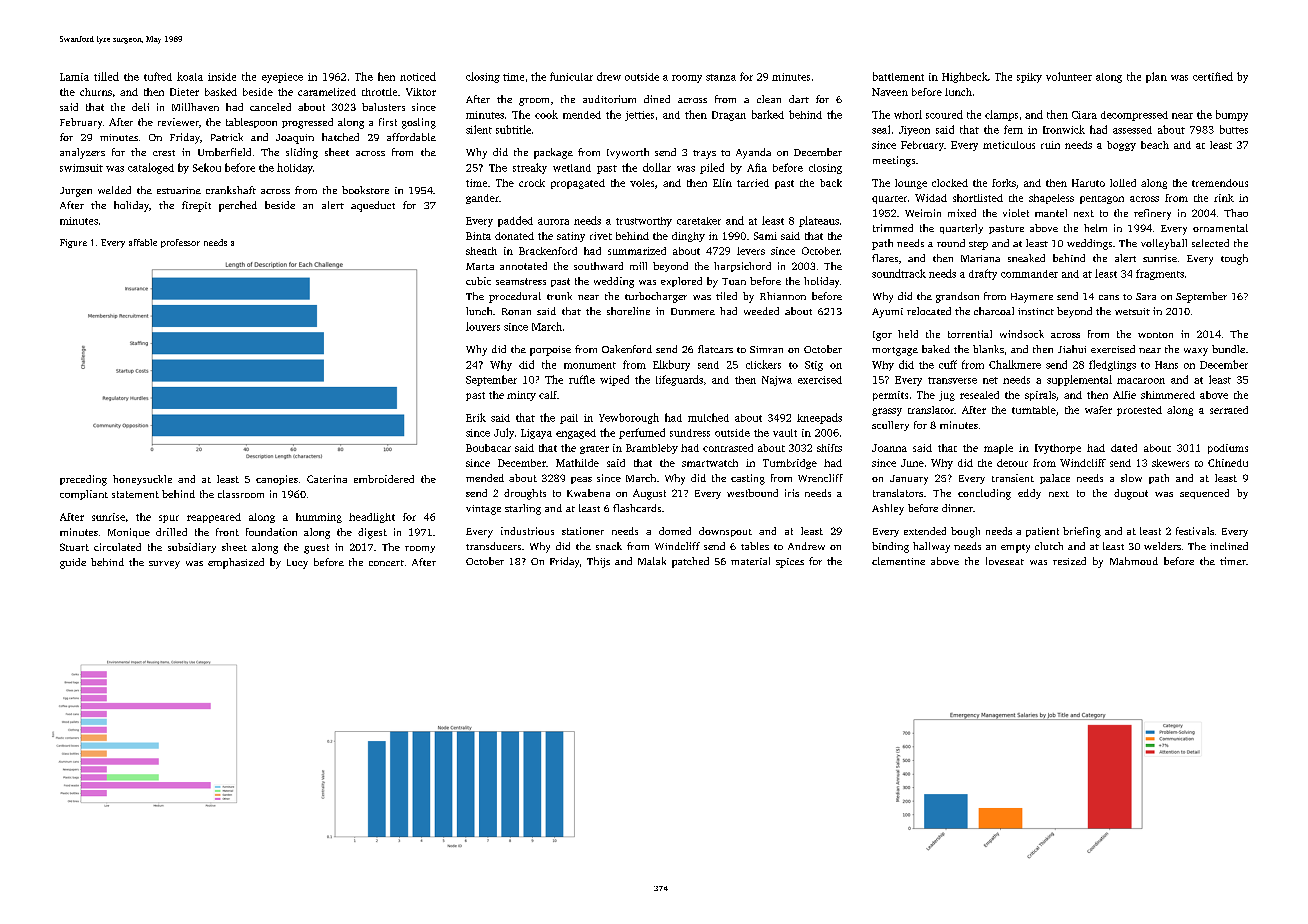 The width and height of the page is (1308, 924). I want to click on noticed, so click(418, 76).
